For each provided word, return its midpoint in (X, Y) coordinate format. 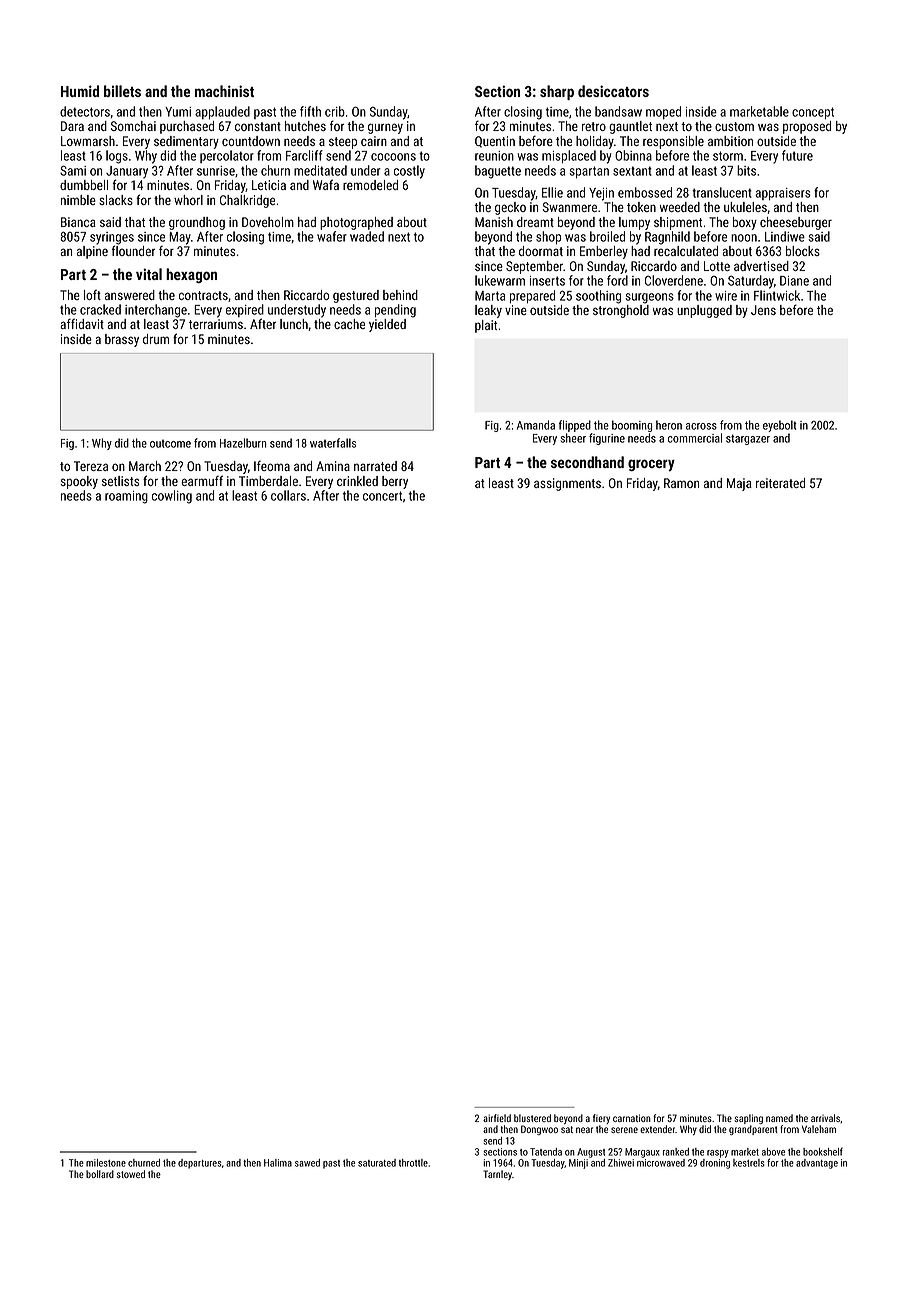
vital (149, 274)
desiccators (613, 91)
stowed (131, 1174)
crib (335, 111)
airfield (497, 1118)
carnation (632, 1118)
